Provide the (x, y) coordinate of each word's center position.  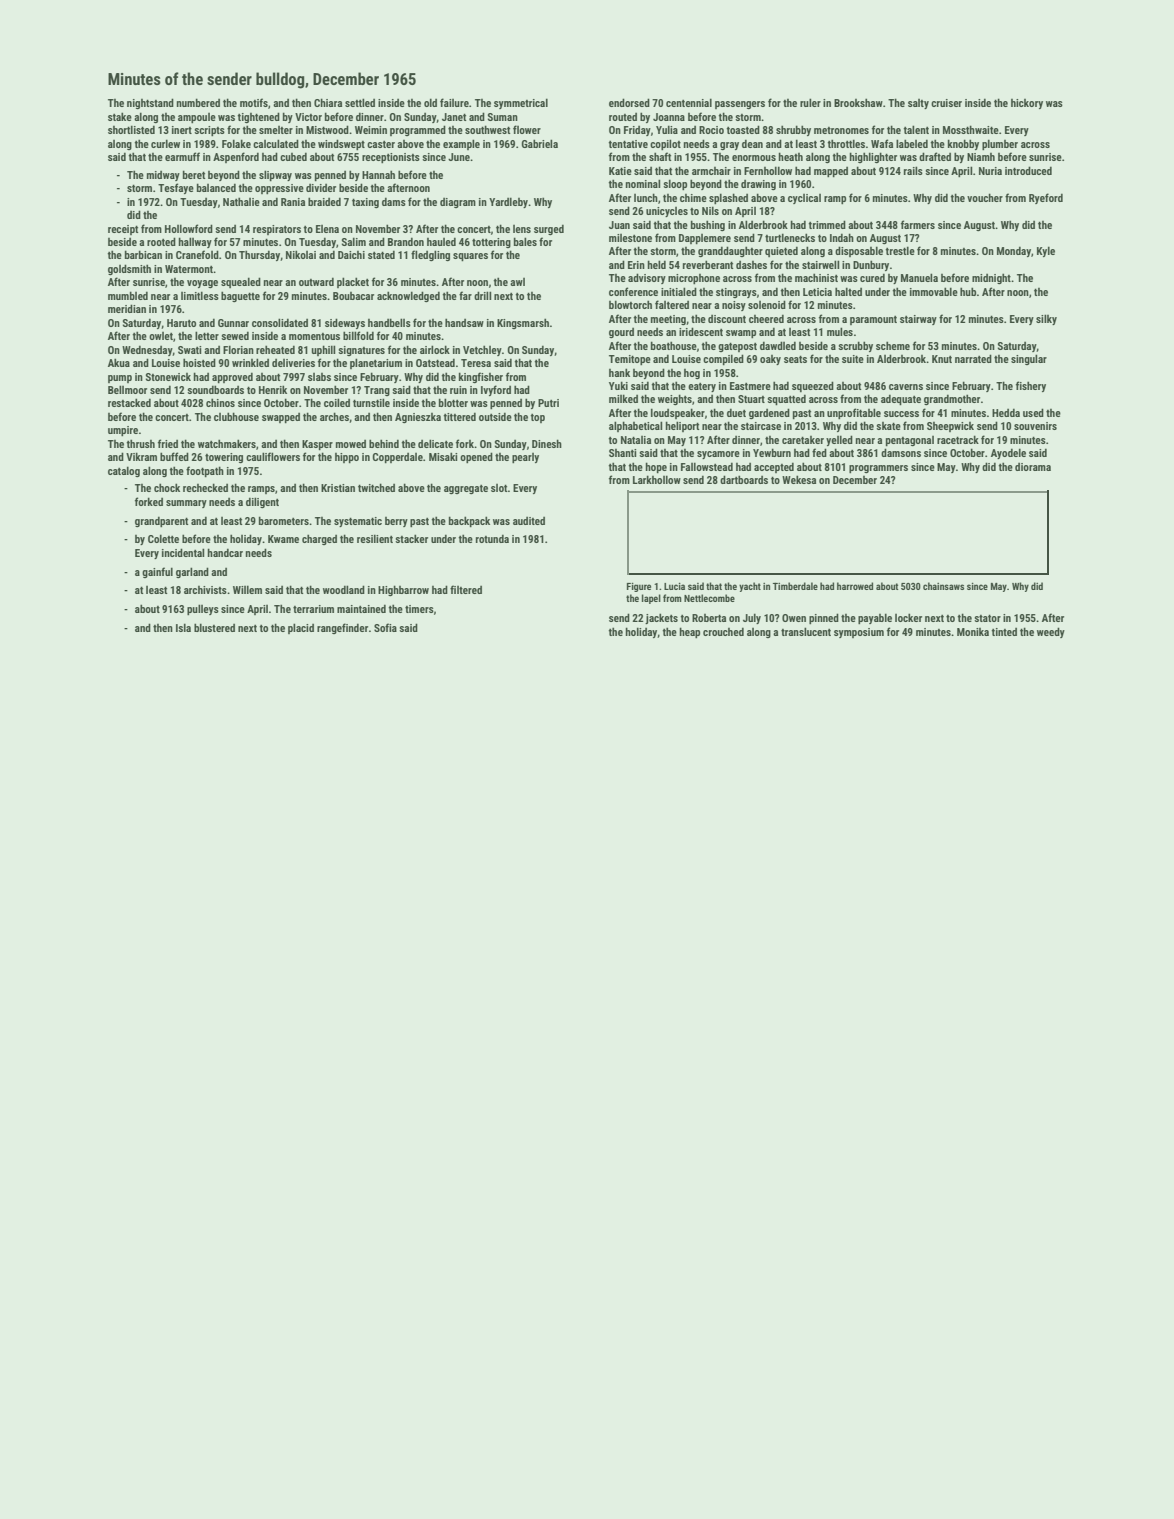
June (459, 157)
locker (908, 617)
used (1033, 412)
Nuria (990, 171)
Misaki (443, 456)
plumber (1000, 144)
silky (1046, 319)
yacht (750, 587)
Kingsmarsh (523, 323)
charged (319, 539)
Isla (183, 627)
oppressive (279, 189)
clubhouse (236, 416)
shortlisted (131, 129)
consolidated (280, 322)
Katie (620, 171)
